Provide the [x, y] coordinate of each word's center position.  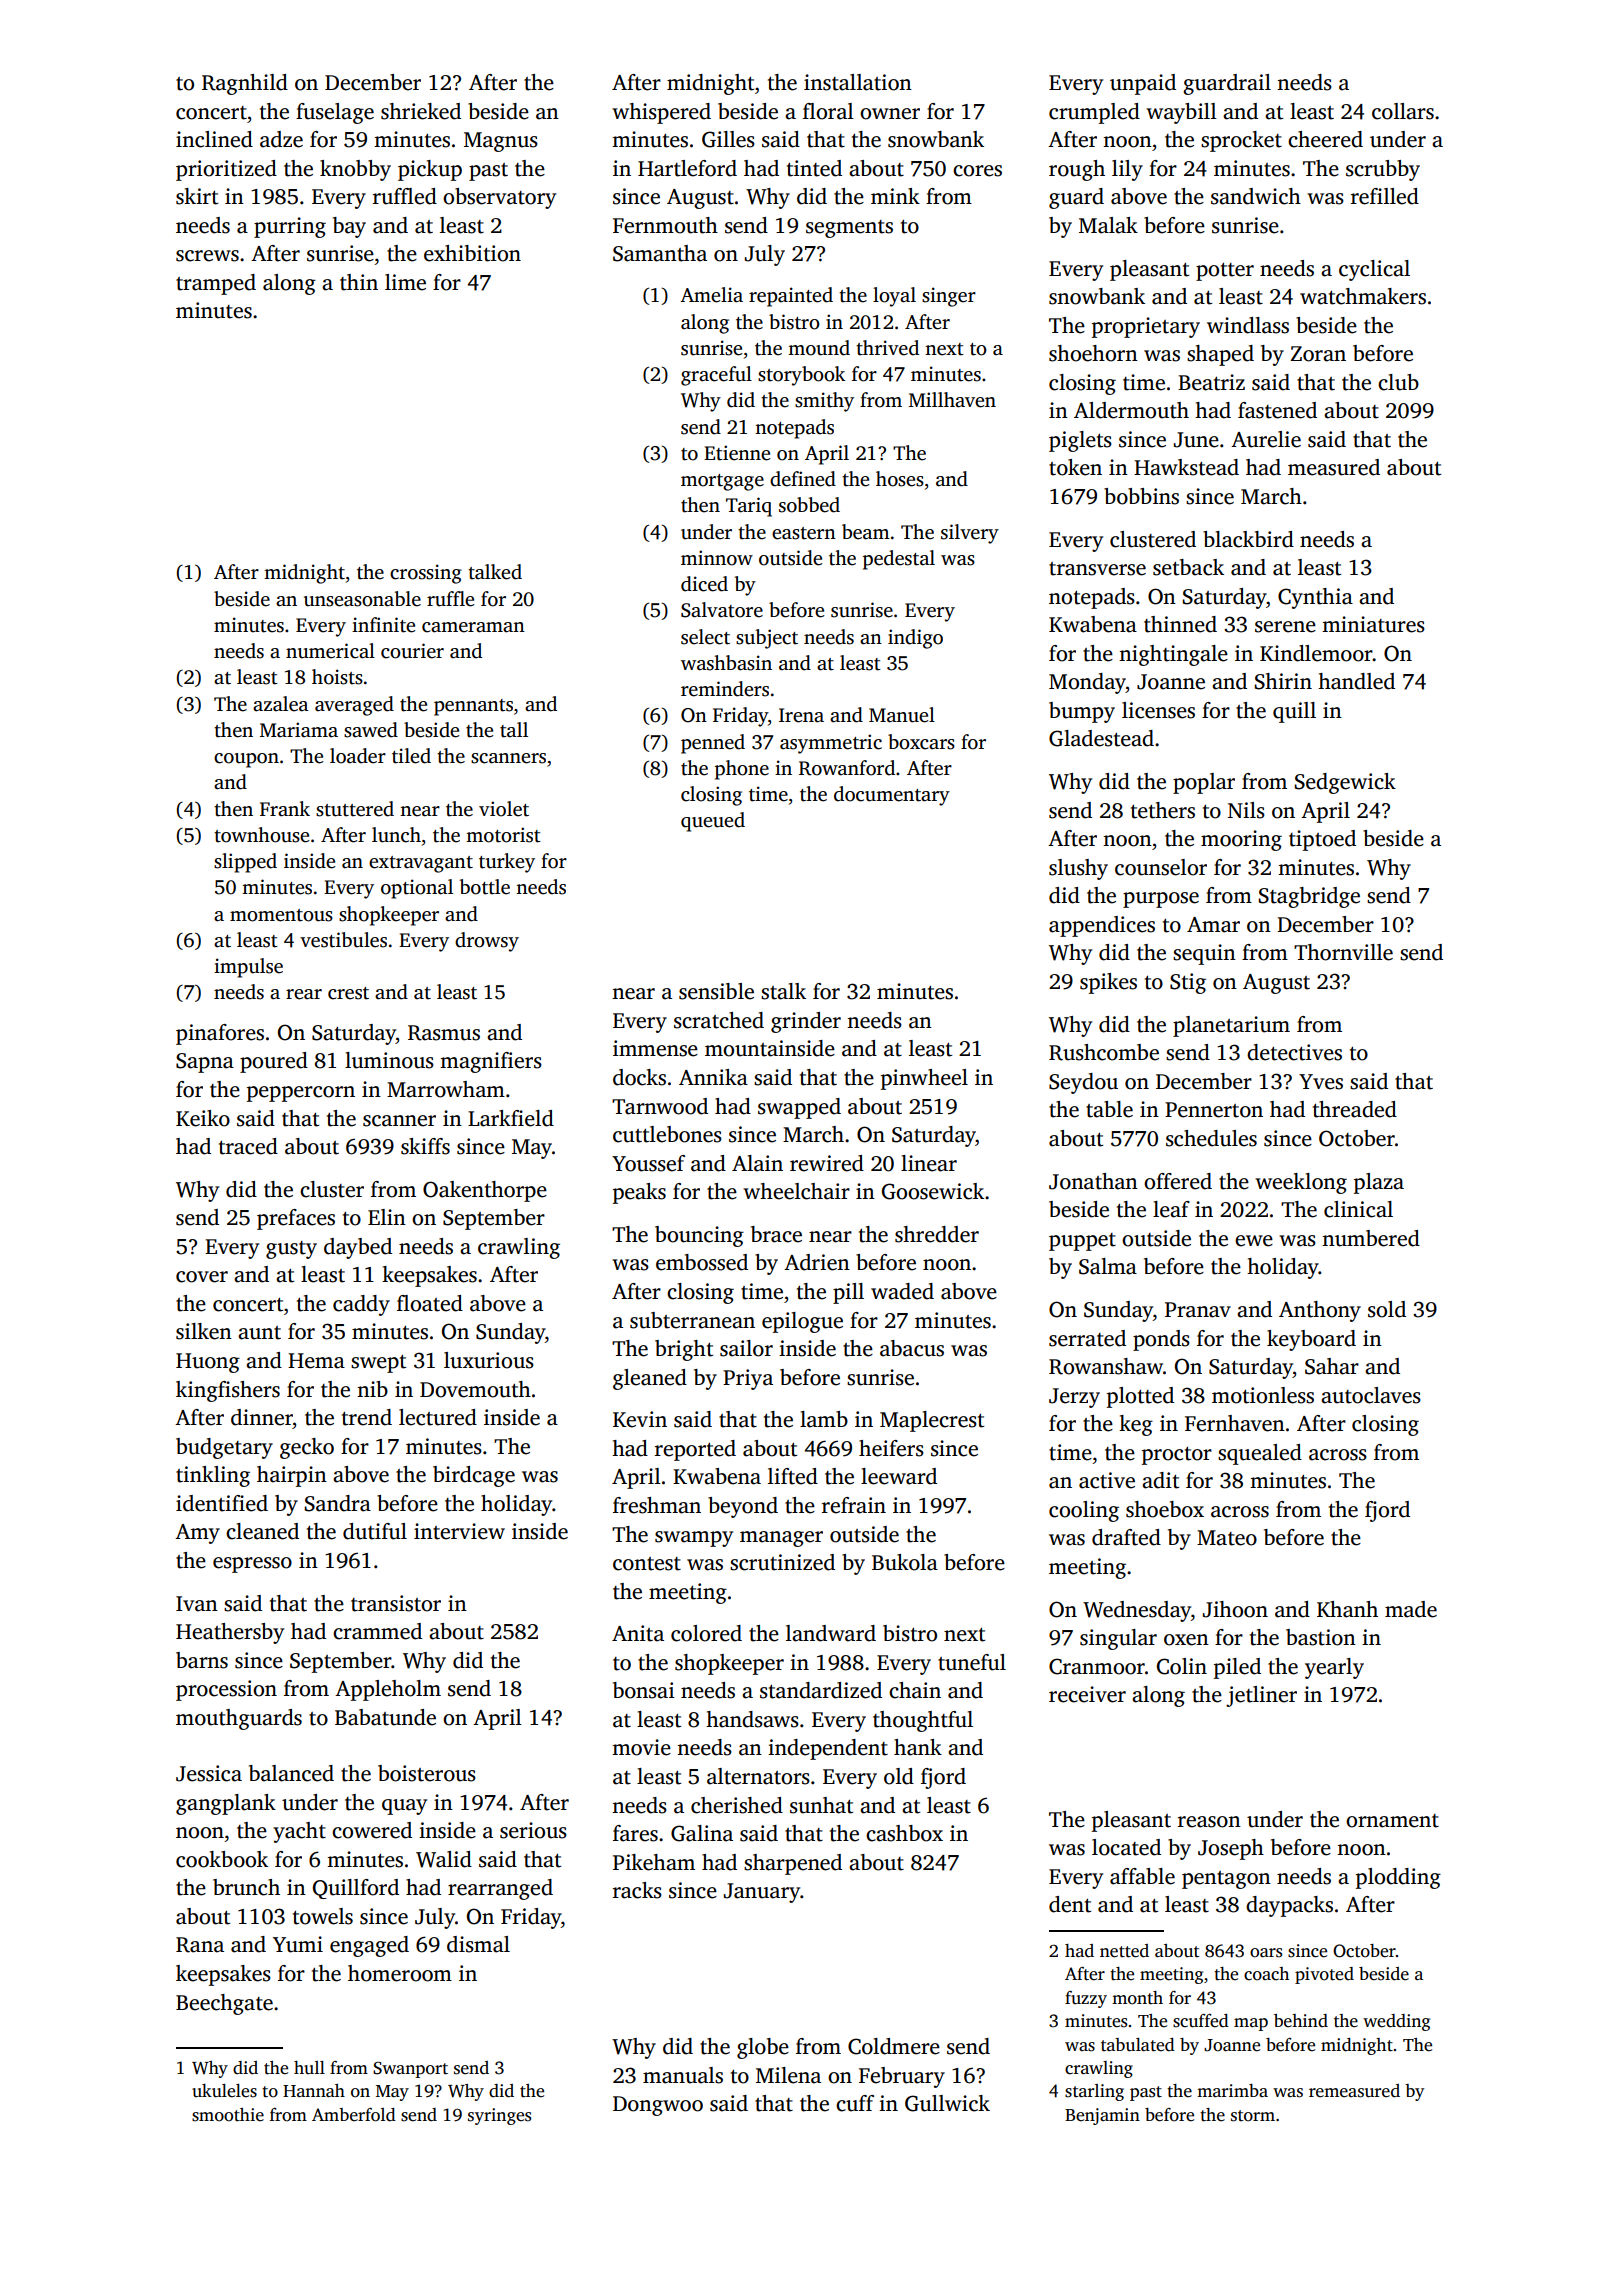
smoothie [228, 2115]
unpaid [1143, 84]
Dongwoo [658, 2106]
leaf [1171, 1209]
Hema [316, 1361]
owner [890, 114]
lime [405, 282]
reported [695, 1450]
